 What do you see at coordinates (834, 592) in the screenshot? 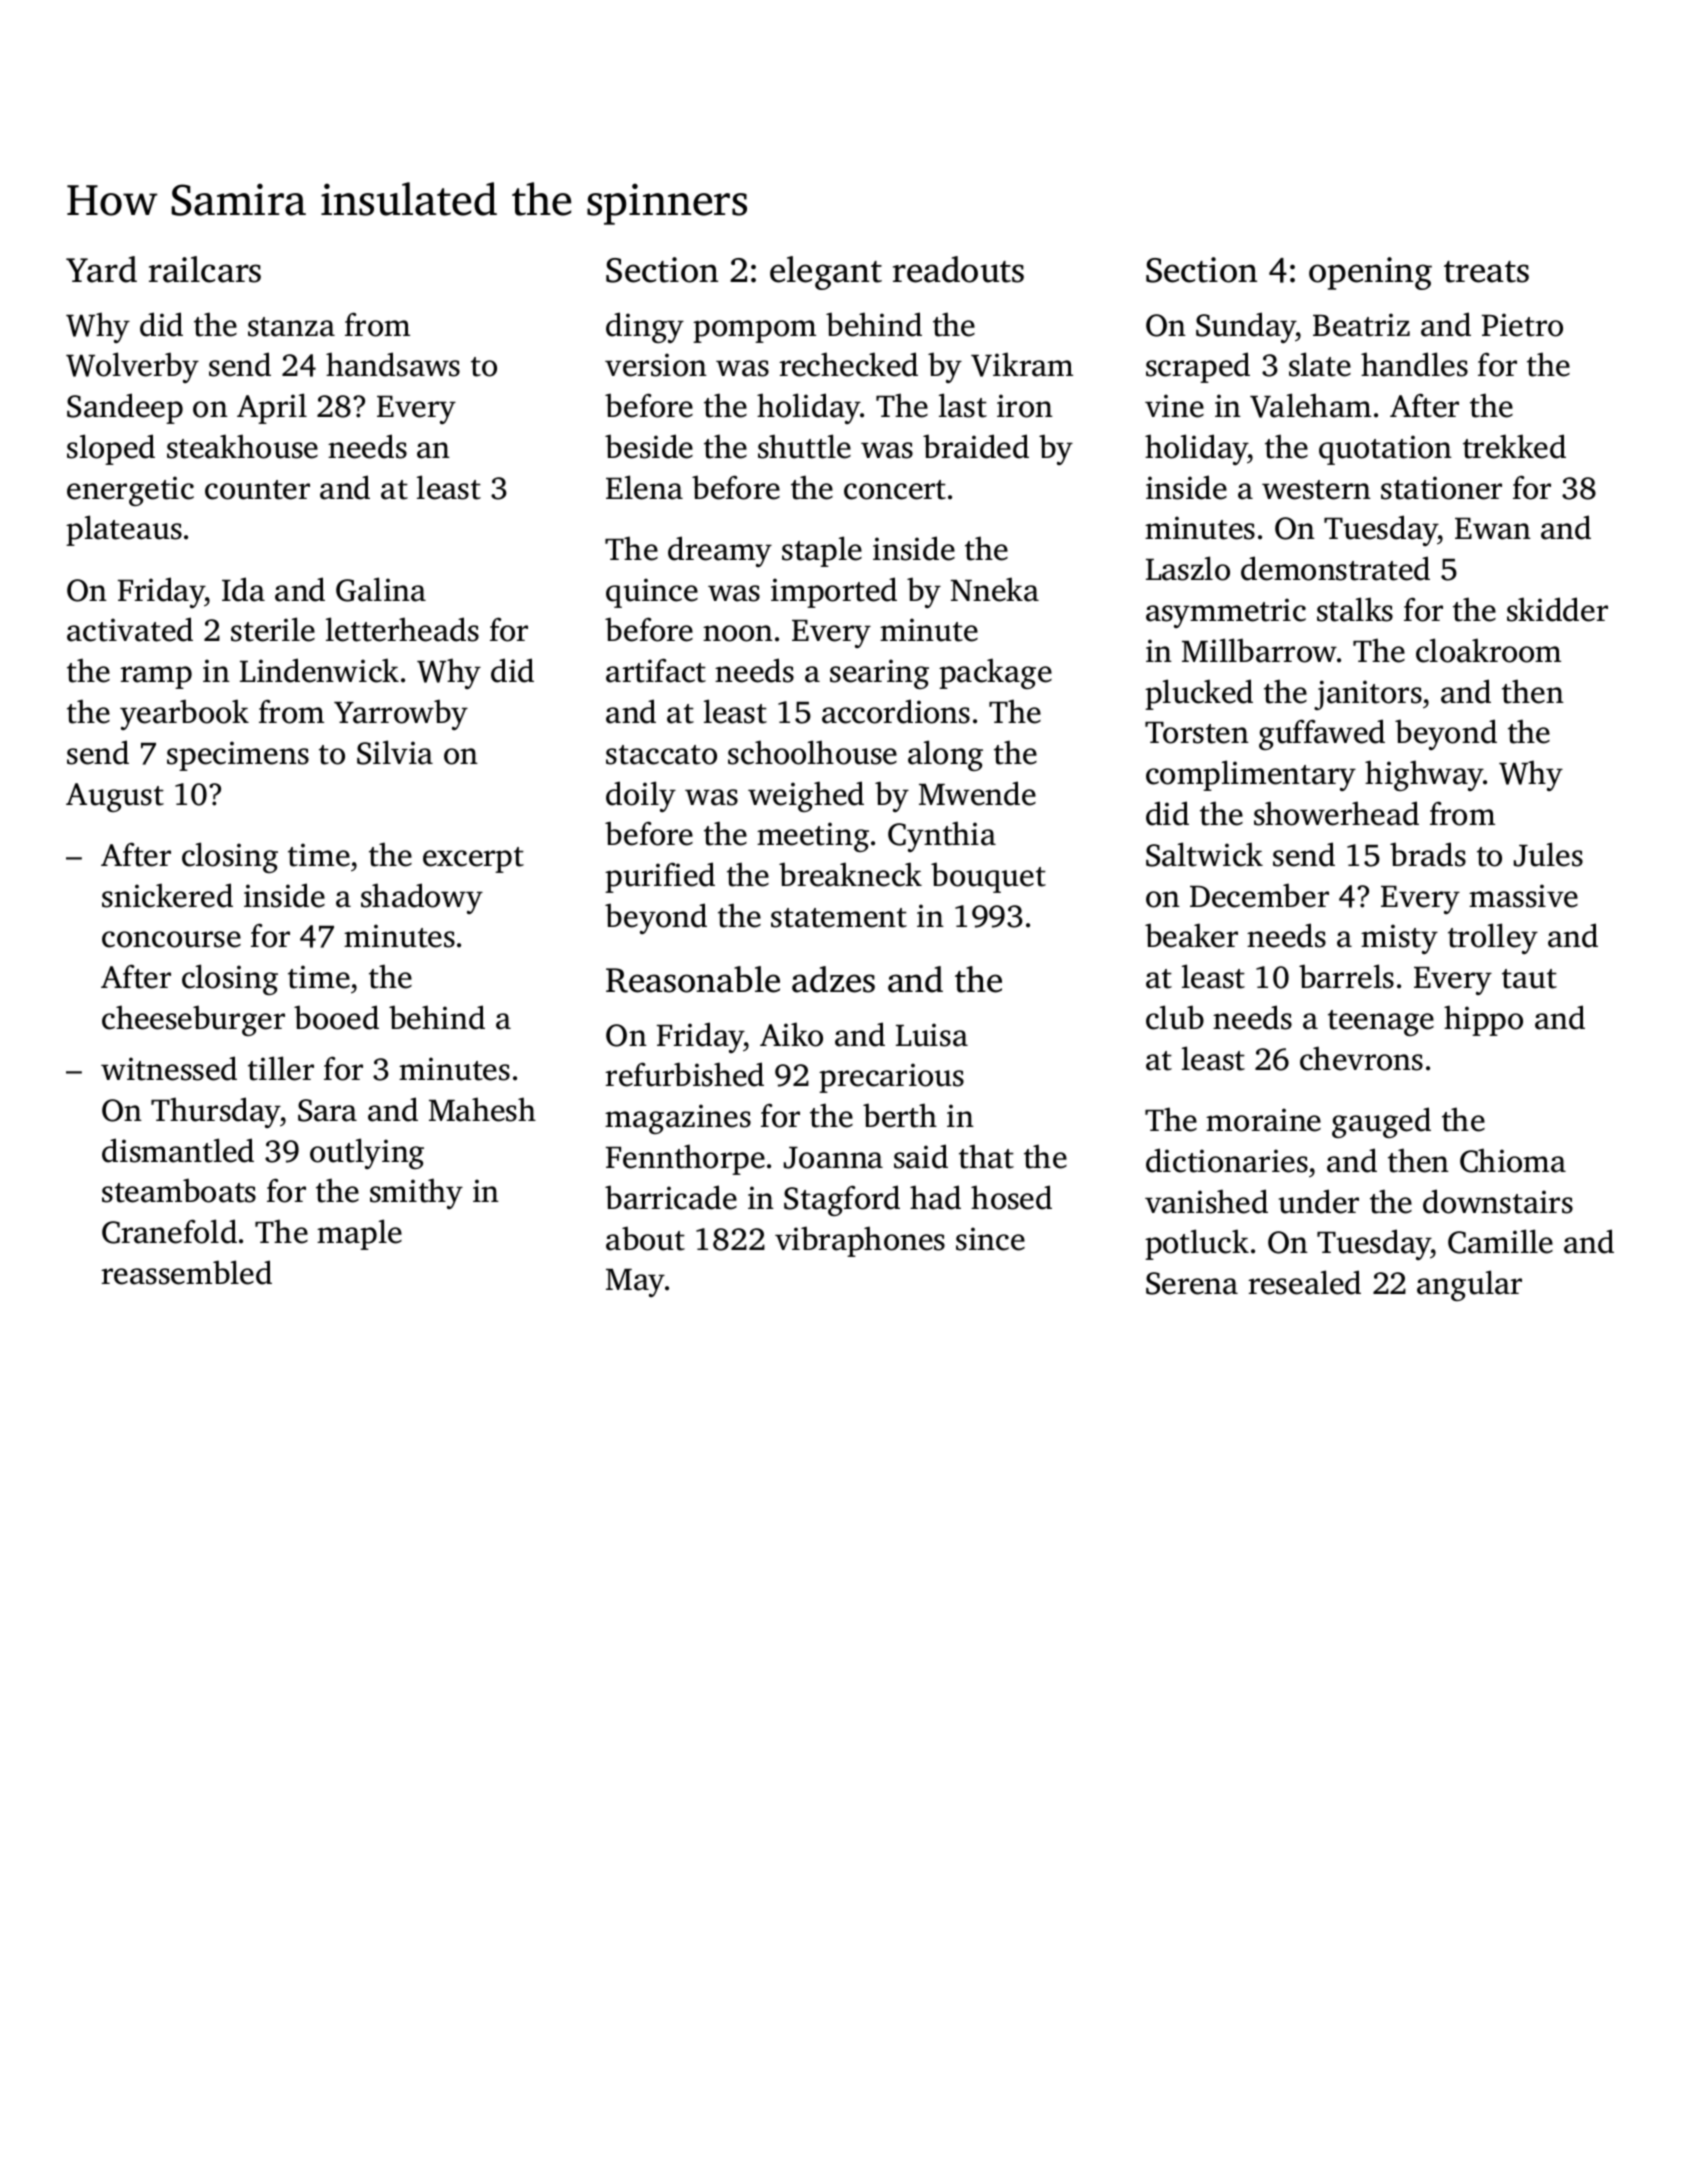
I see `imported` at bounding box center [834, 592].
